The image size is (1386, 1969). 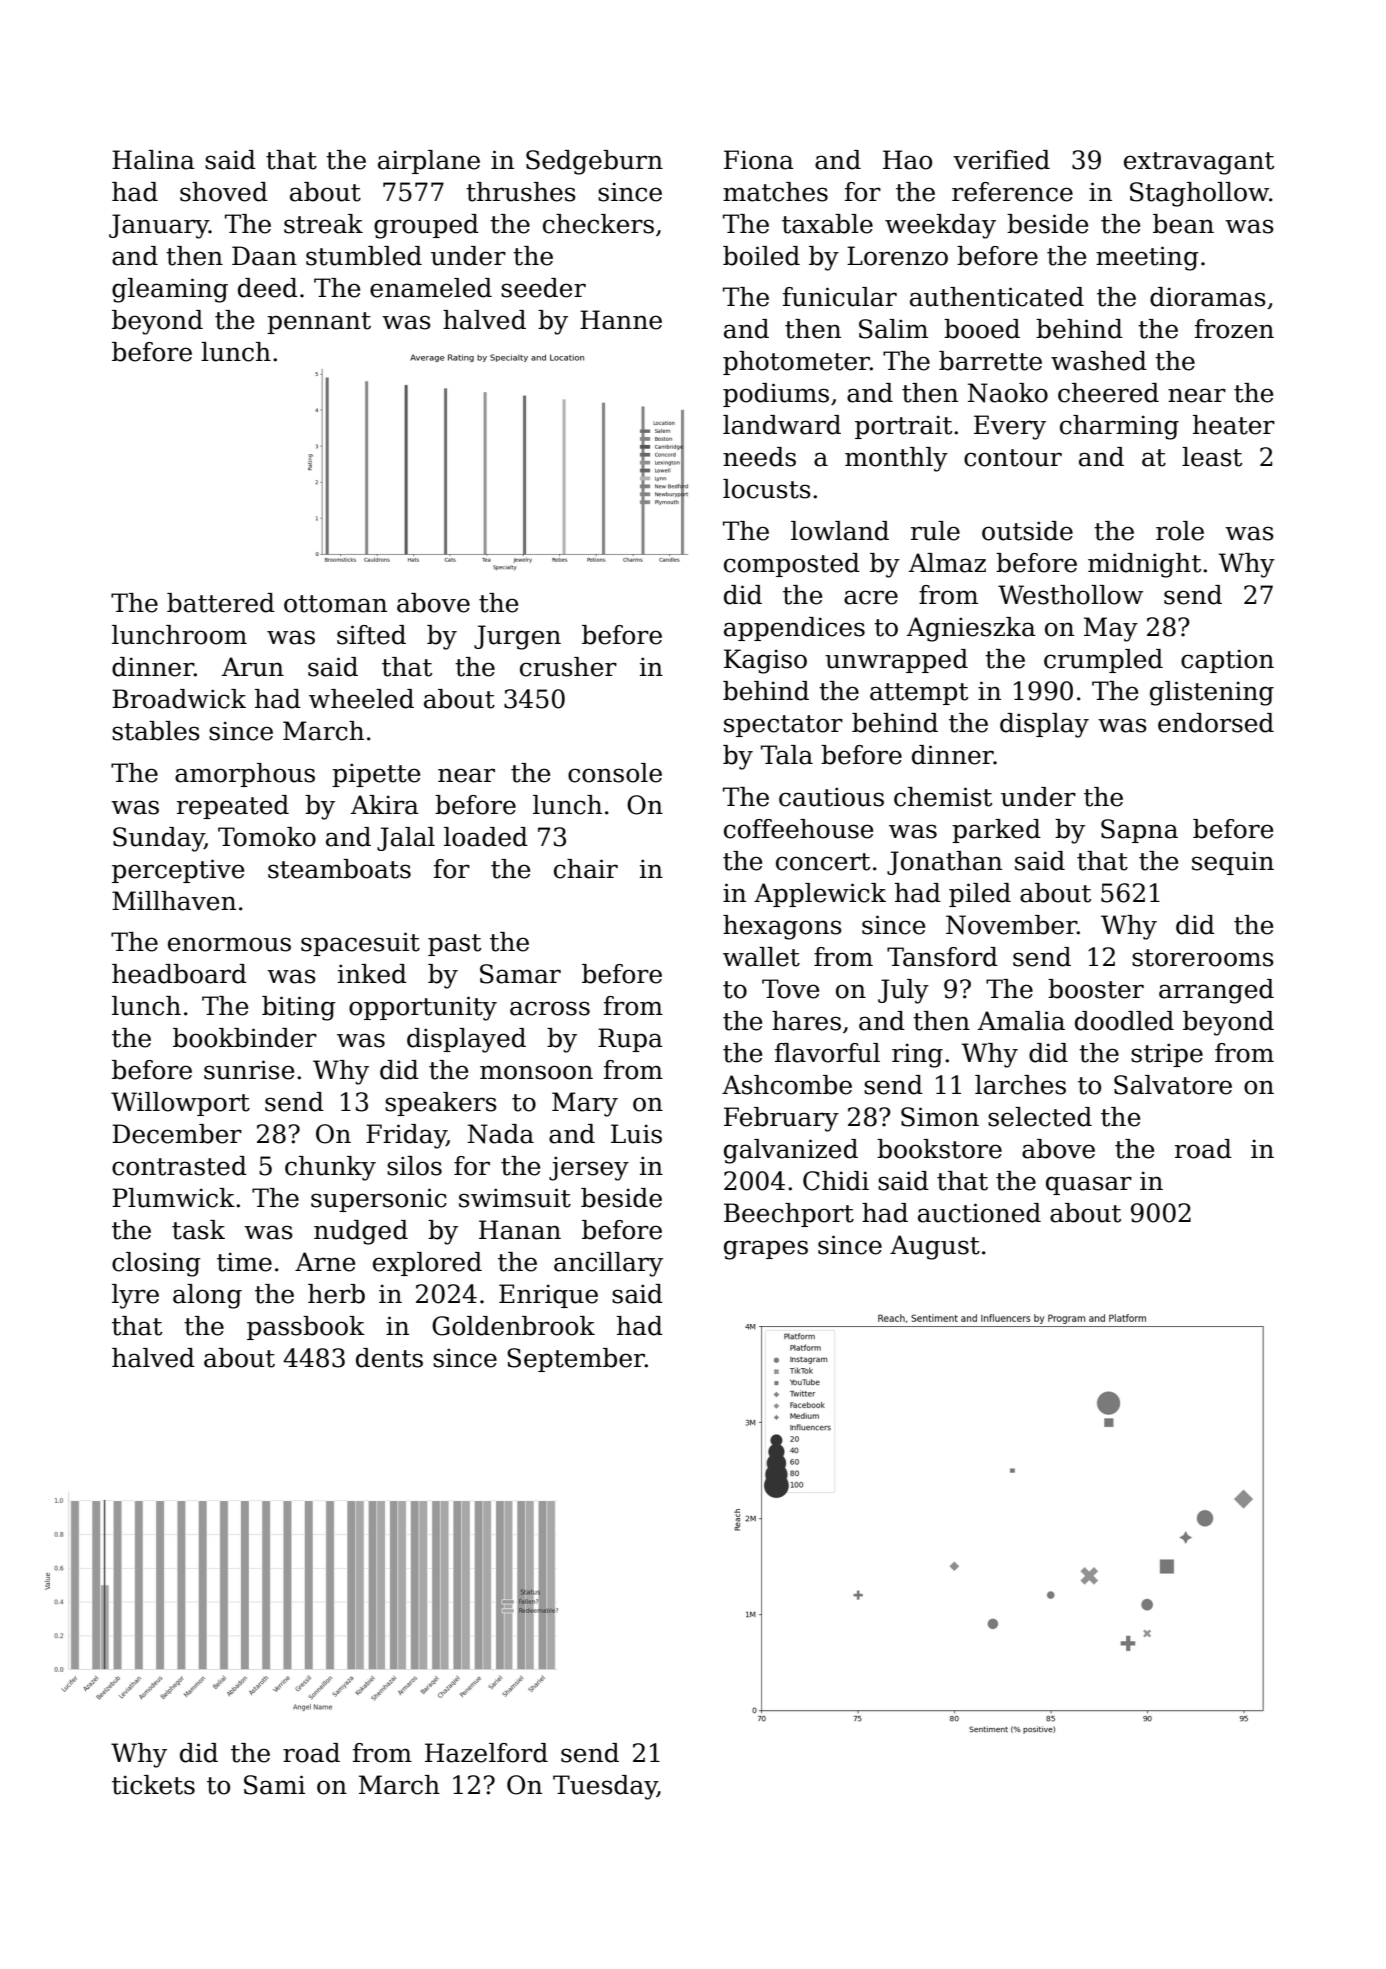 What do you see at coordinates (153, 1785) in the page?
I see `tickets` at bounding box center [153, 1785].
